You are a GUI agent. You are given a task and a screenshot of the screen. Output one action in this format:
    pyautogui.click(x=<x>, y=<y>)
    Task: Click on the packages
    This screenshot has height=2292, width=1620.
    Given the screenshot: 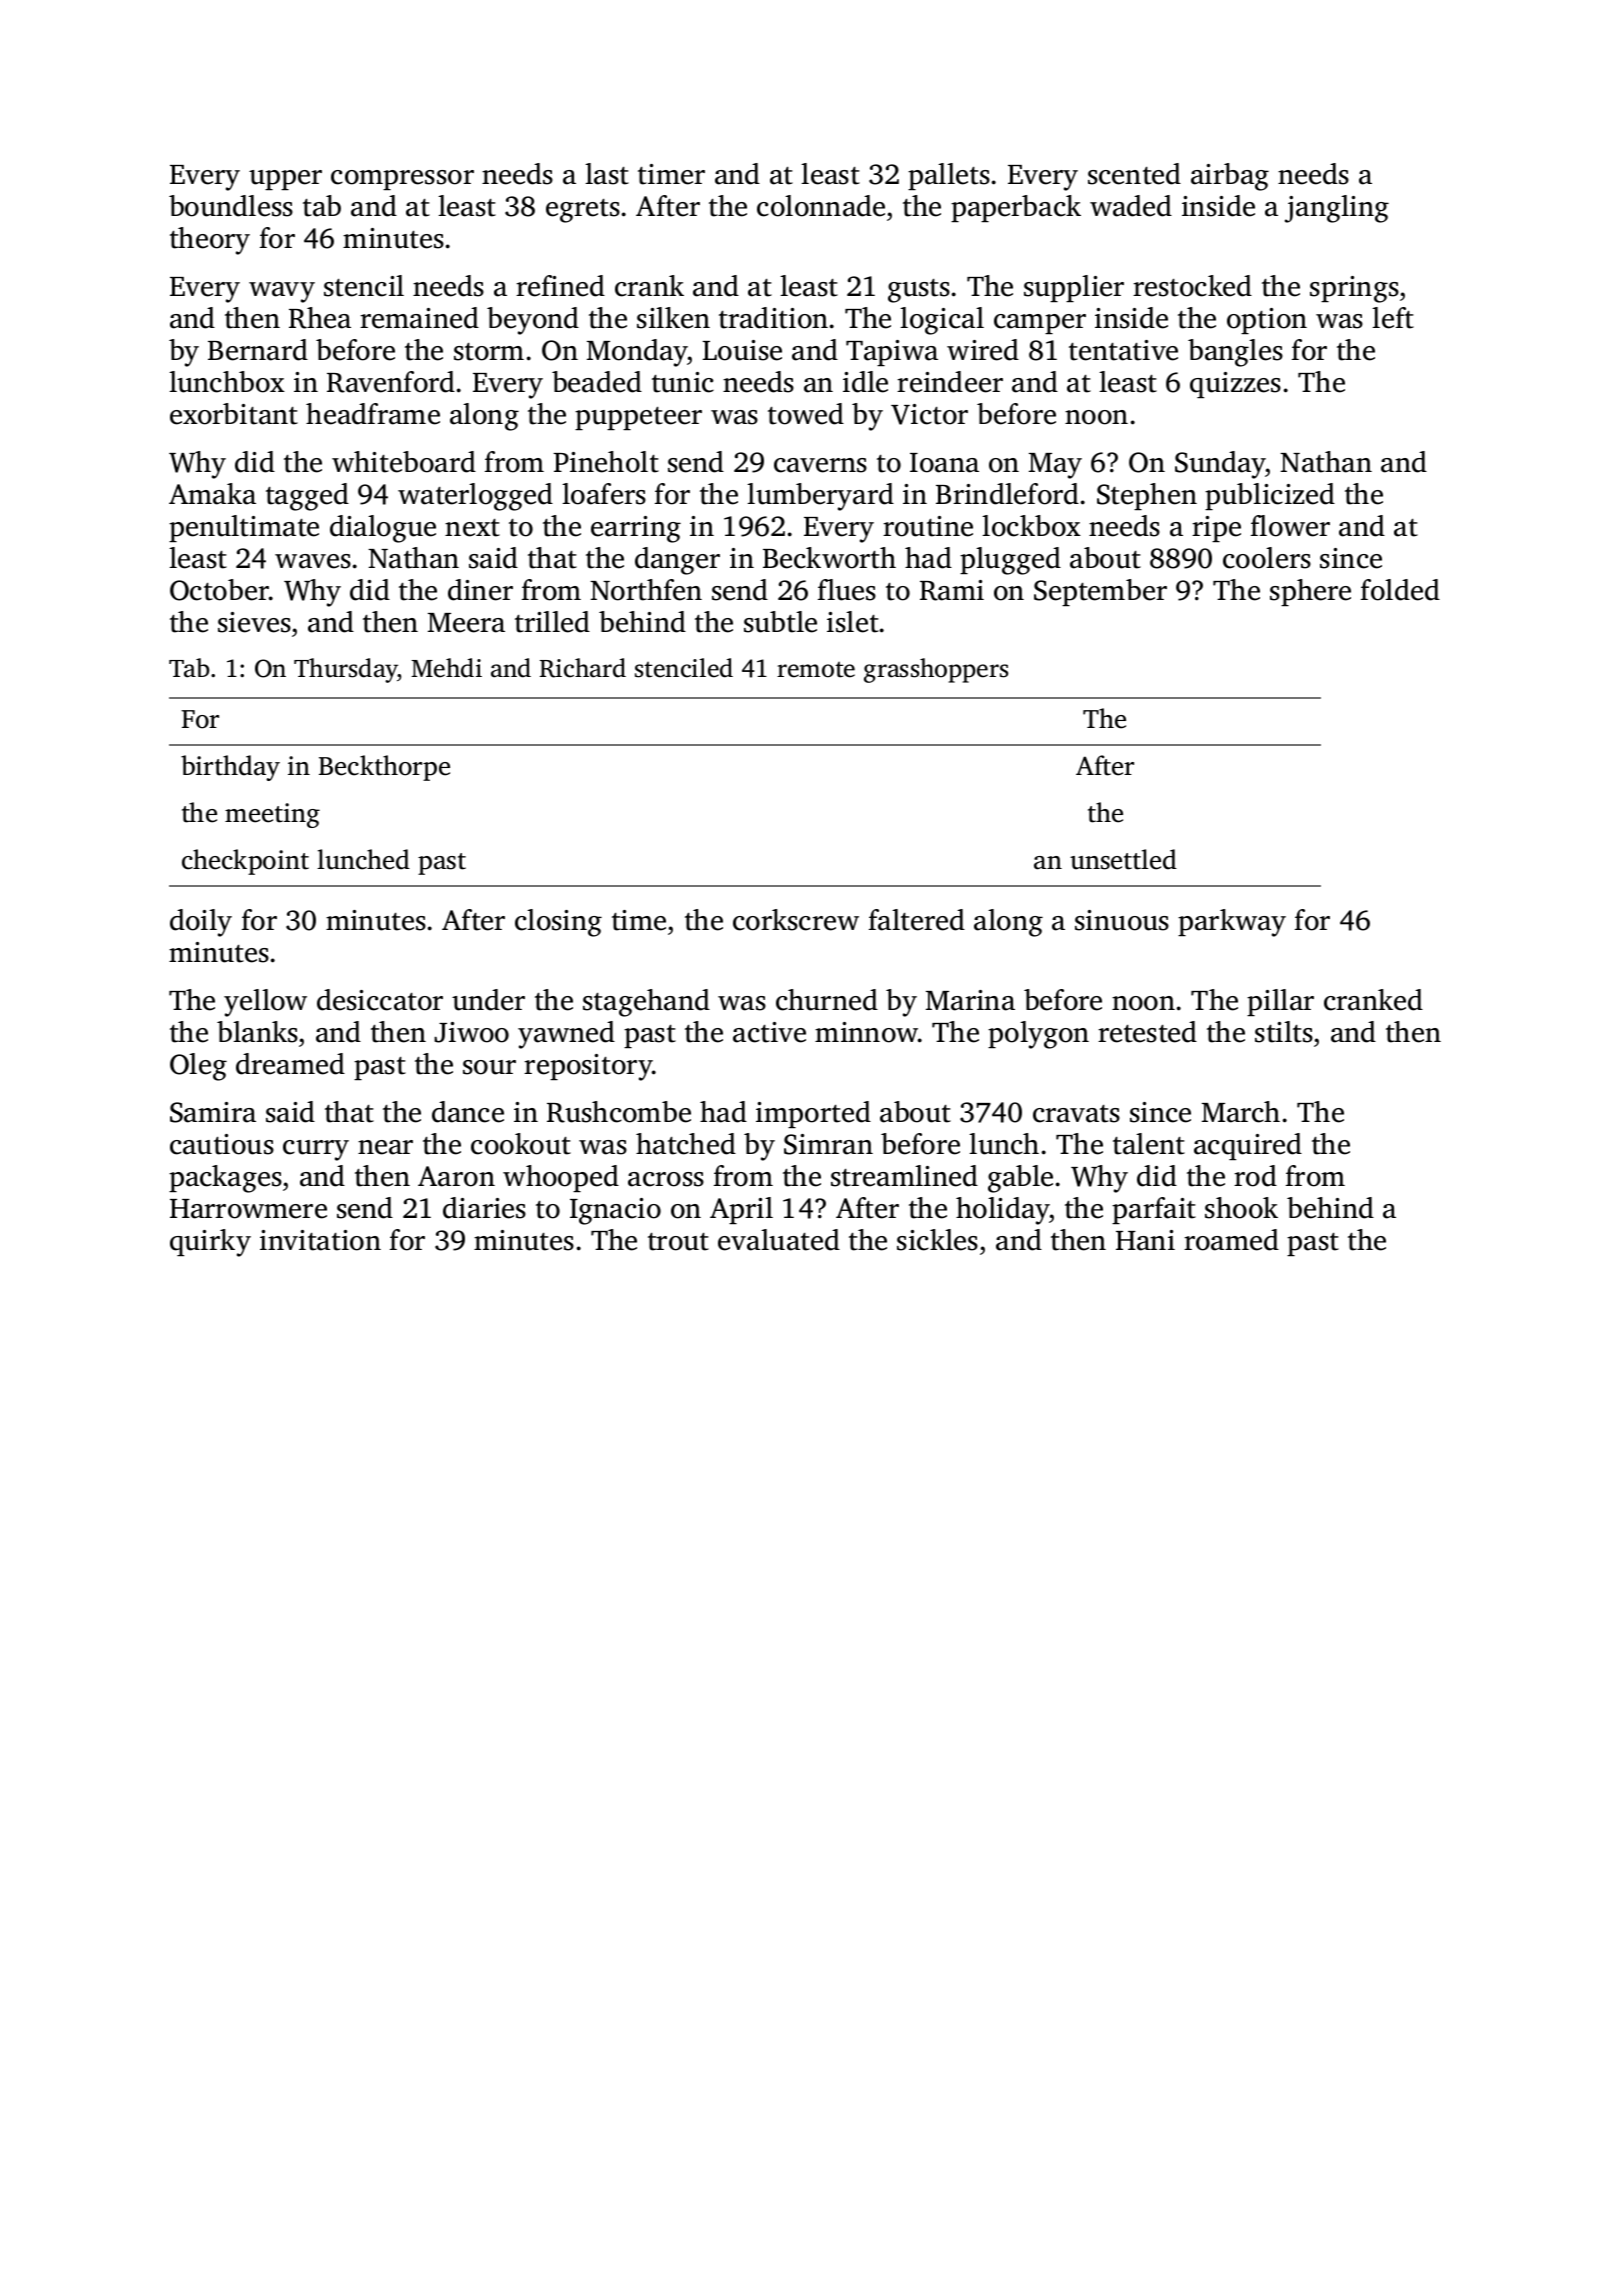 What is the action you would take?
    pyautogui.click(x=225, y=1179)
